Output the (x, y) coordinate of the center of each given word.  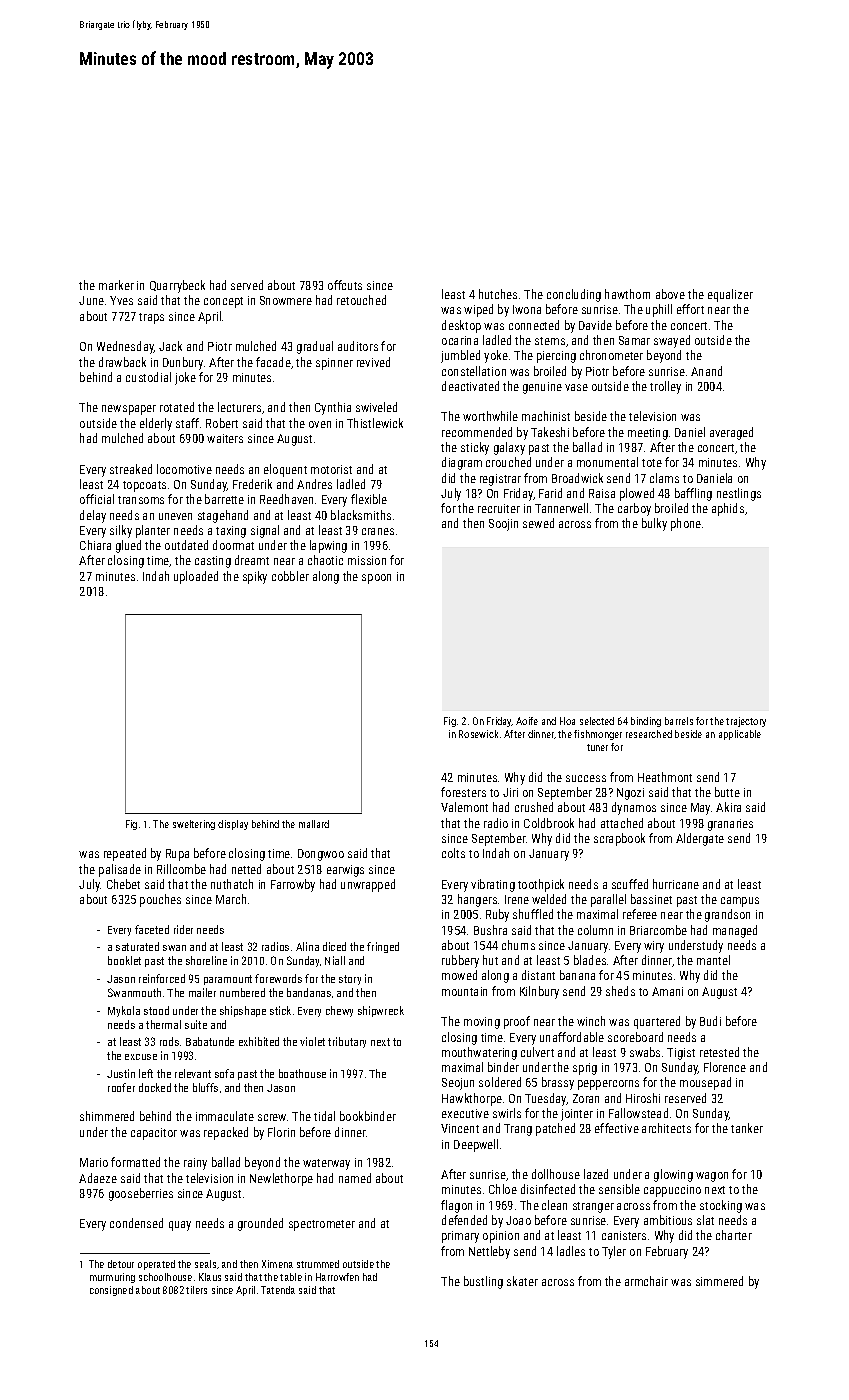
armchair (646, 1281)
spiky (255, 577)
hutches (498, 294)
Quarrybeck (177, 286)
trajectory (746, 722)
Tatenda (278, 1290)
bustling (483, 1282)
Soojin (503, 525)
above (670, 294)
